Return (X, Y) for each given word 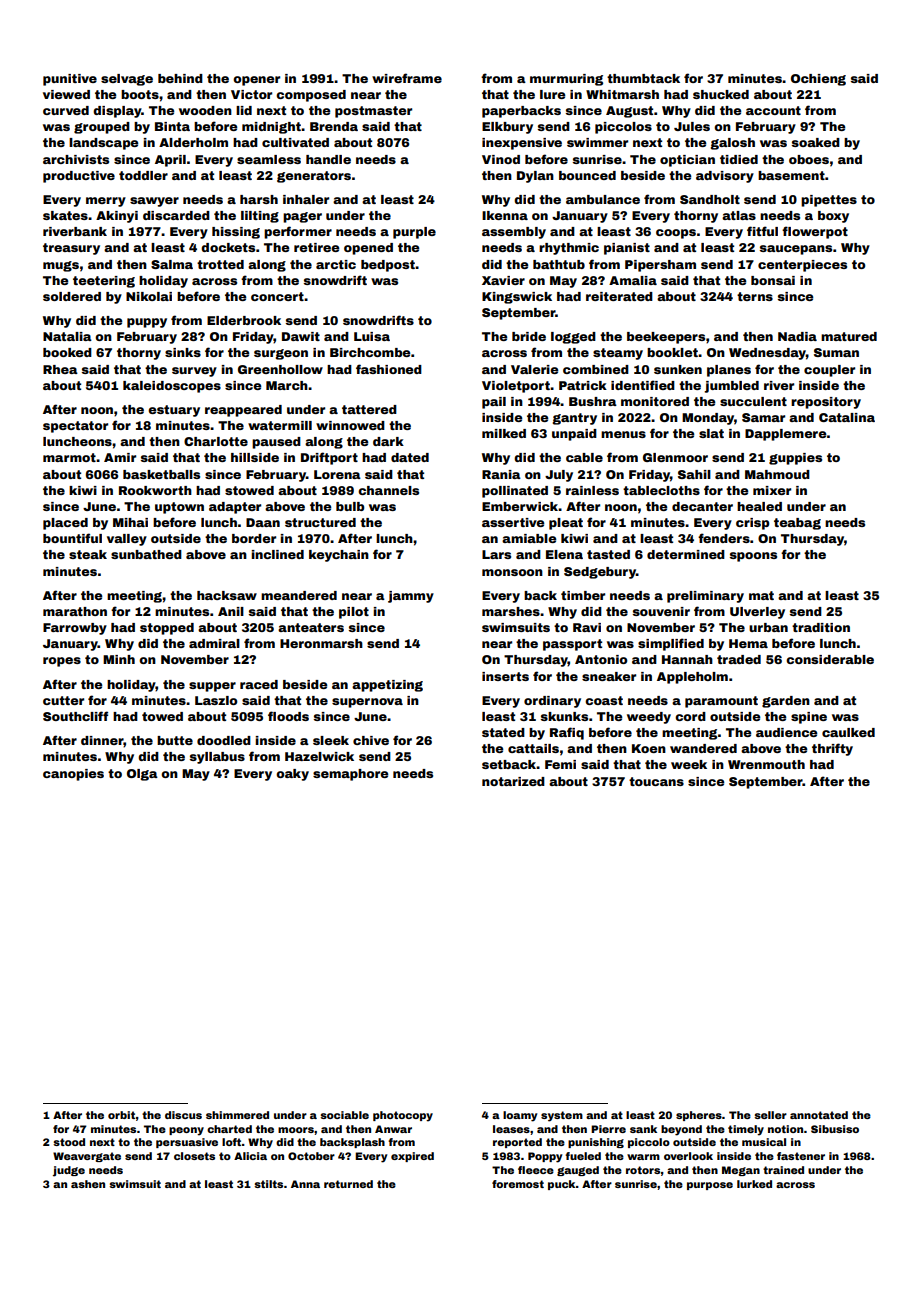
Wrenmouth (766, 764)
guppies (795, 459)
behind (180, 78)
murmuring (566, 80)
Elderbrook (244, 320)
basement (791, 175)
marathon (75, 611)
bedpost (388, 266)
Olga (142, 775)
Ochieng (818, 80)
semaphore (350, 775)
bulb (350, 506)
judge (69, 1171)
